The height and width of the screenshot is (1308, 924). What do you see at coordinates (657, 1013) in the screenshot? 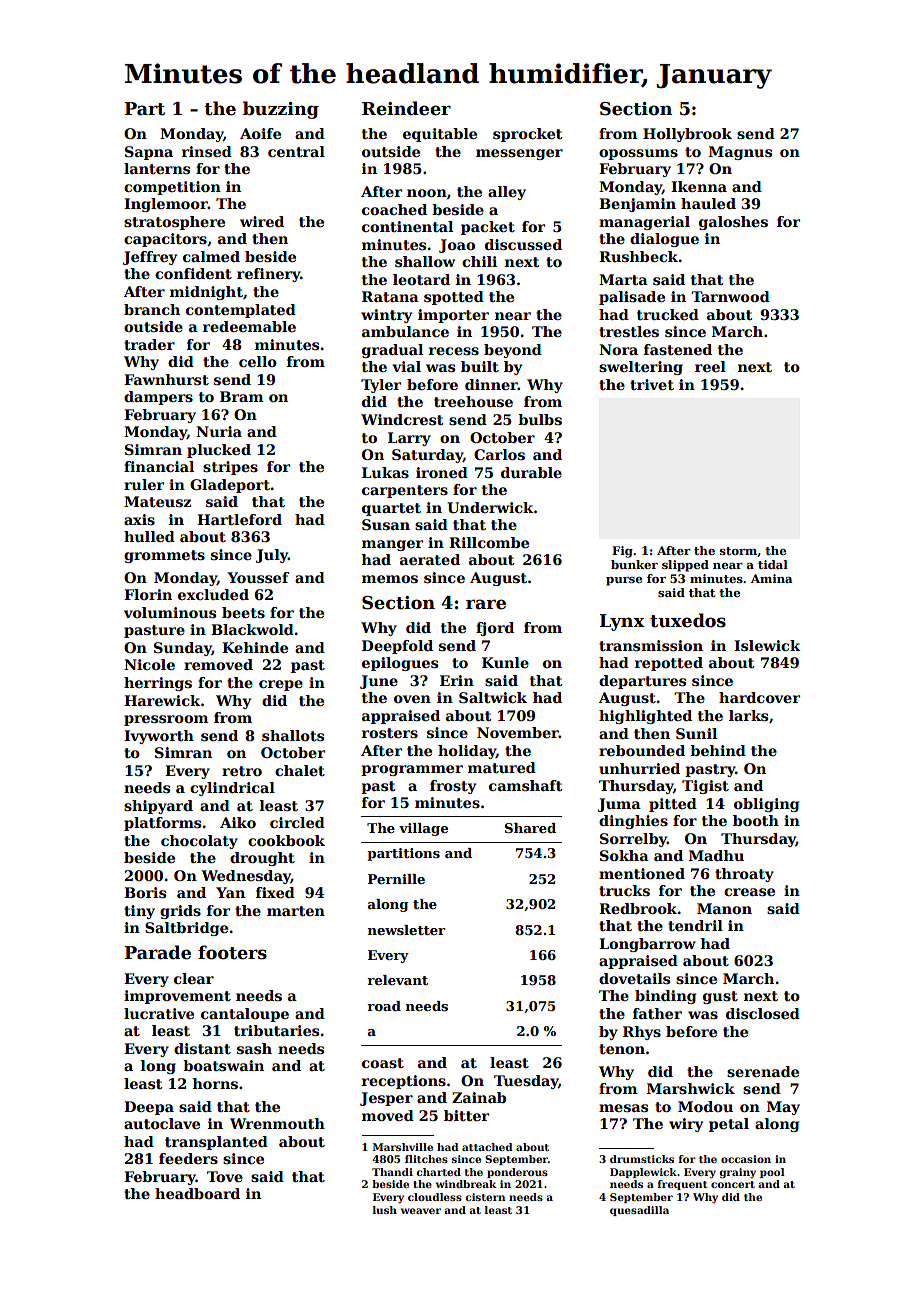
I see `father` at bounding box center [657, 1013].
